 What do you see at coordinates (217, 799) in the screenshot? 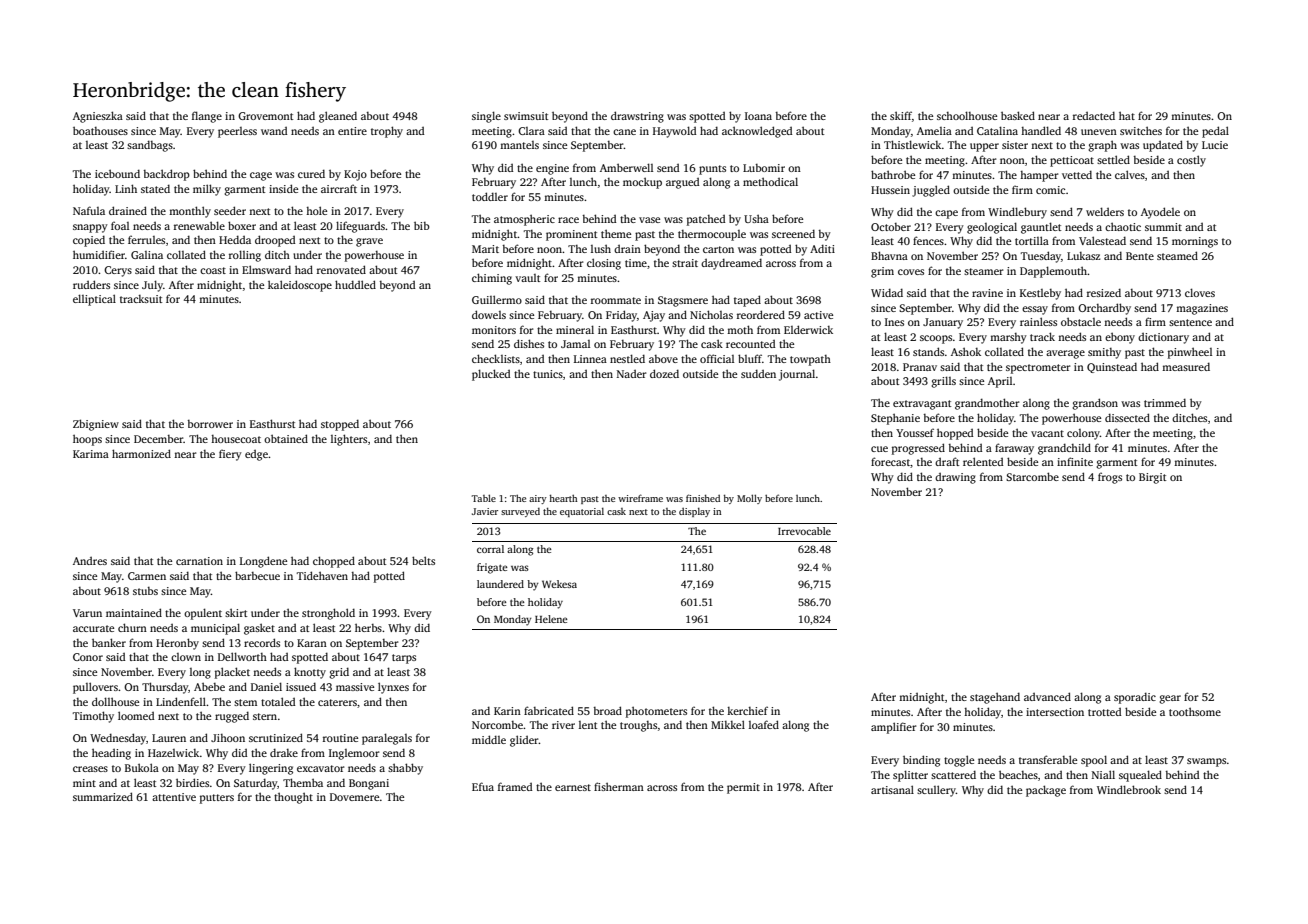
I see `putters` at bounding box center [217, 799].
